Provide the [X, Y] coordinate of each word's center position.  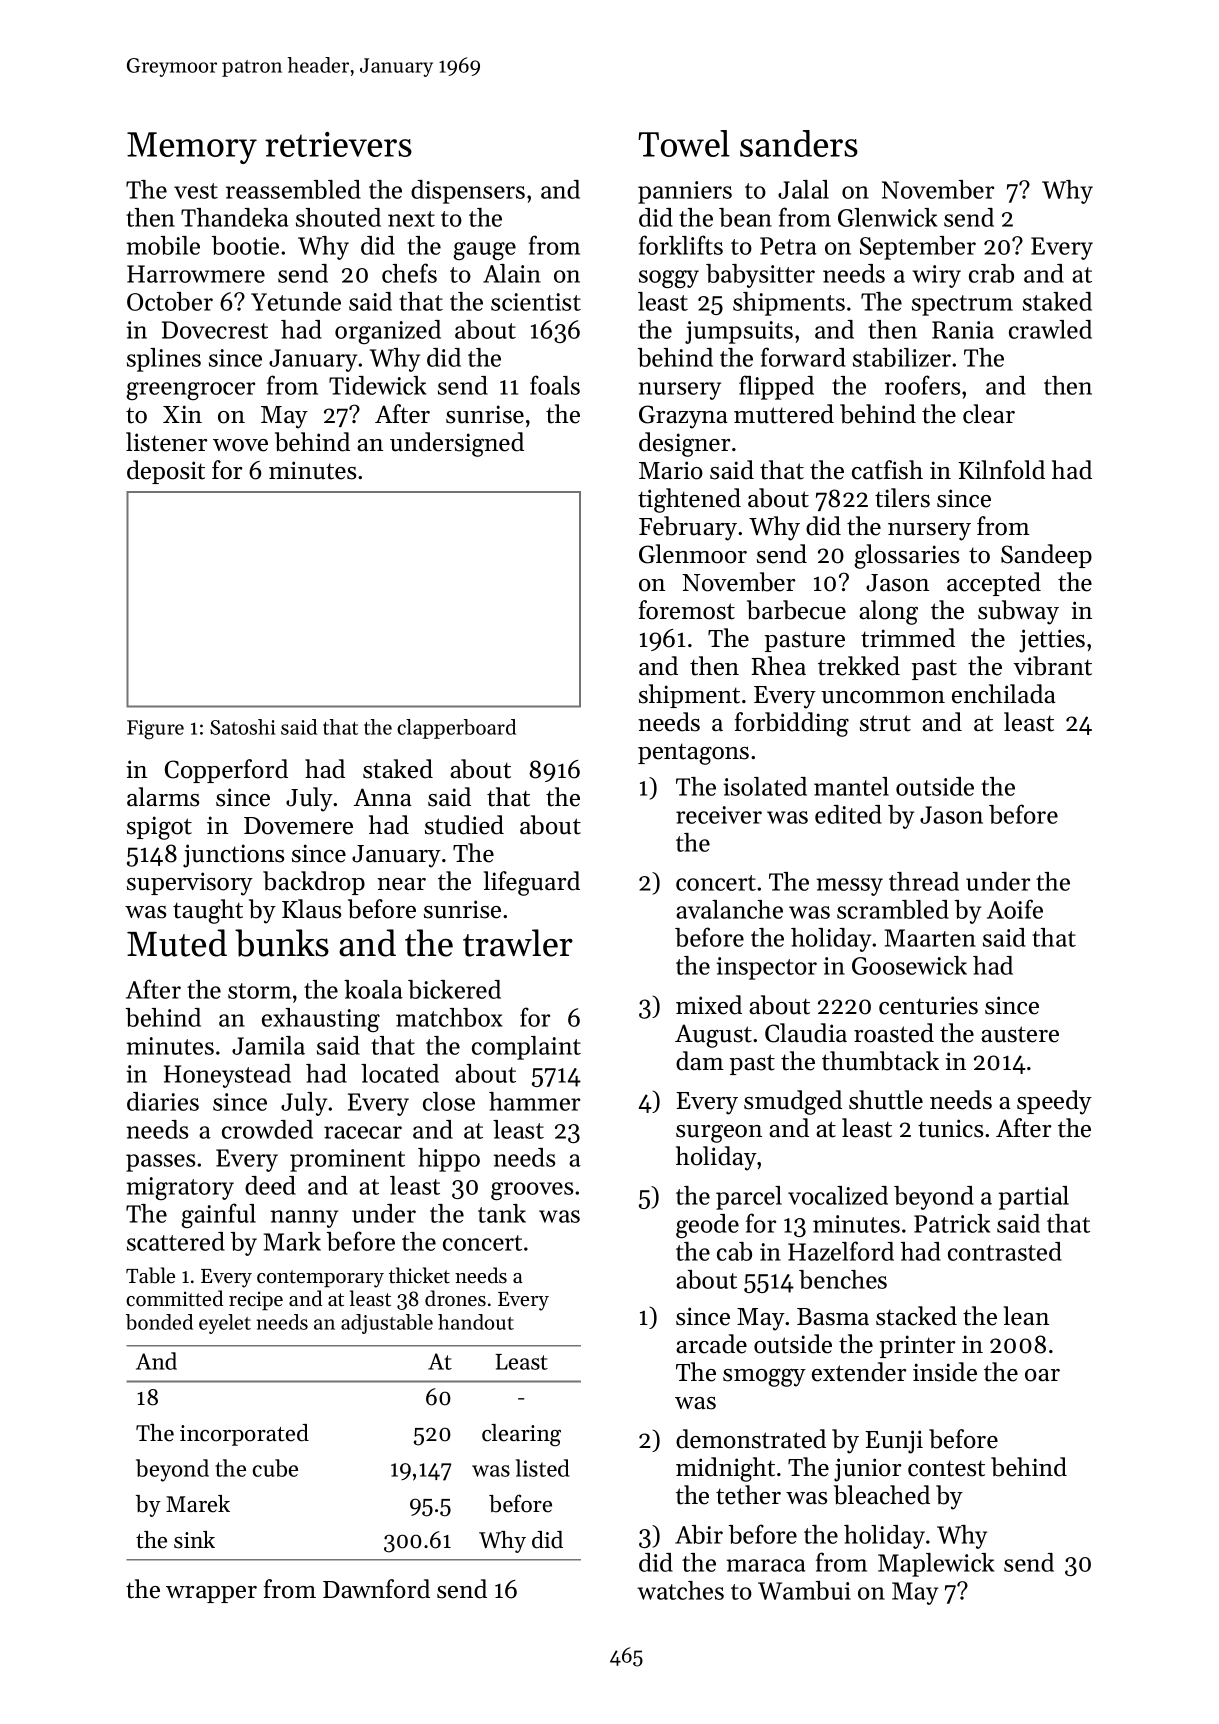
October [170, 301]
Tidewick [377, 385]
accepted [994, 584]
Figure [155, 729]
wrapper [211, 1594]
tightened [689, 500]
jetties [1052, 641]
